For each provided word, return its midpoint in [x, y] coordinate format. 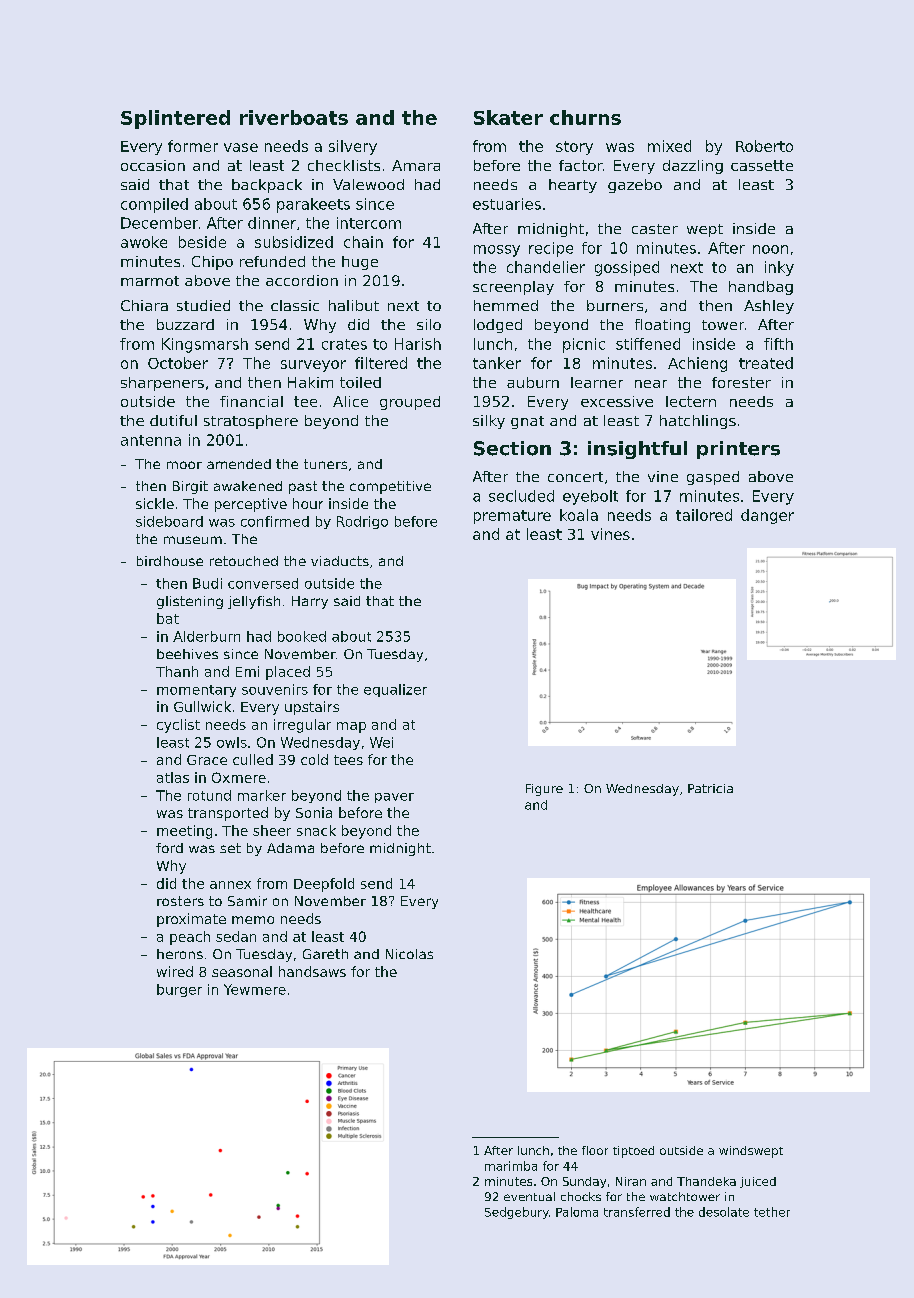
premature [512, 517]
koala [579, 515]
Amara [416, 165]
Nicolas [409, 954]
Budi [207, 583]
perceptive [251, 505]
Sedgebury [517, 1213]
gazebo [635, 186]
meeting [184, 832]
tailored [704, 515]
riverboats [294, 117]
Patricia [710, 788]
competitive [390, 487]
